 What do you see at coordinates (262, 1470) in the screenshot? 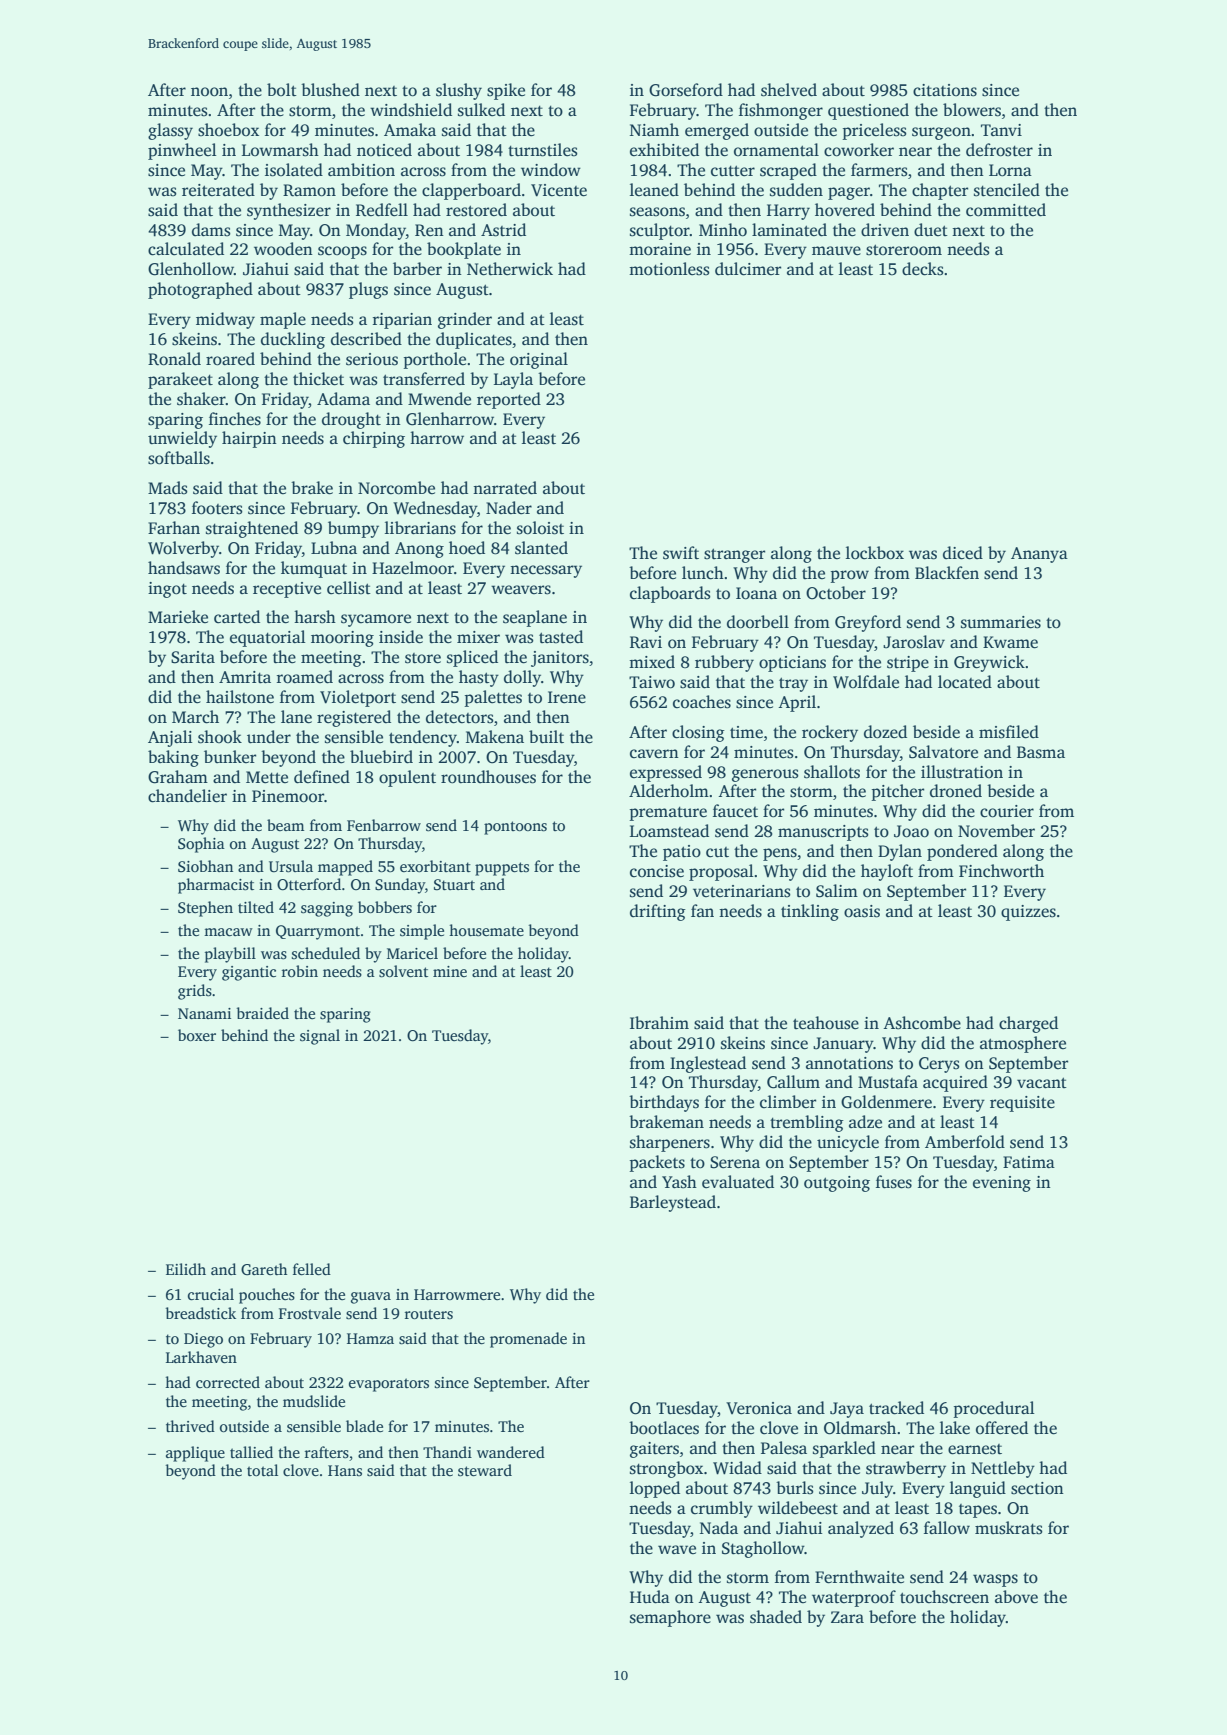
I see `total` at bounding box center [262, 1470].
